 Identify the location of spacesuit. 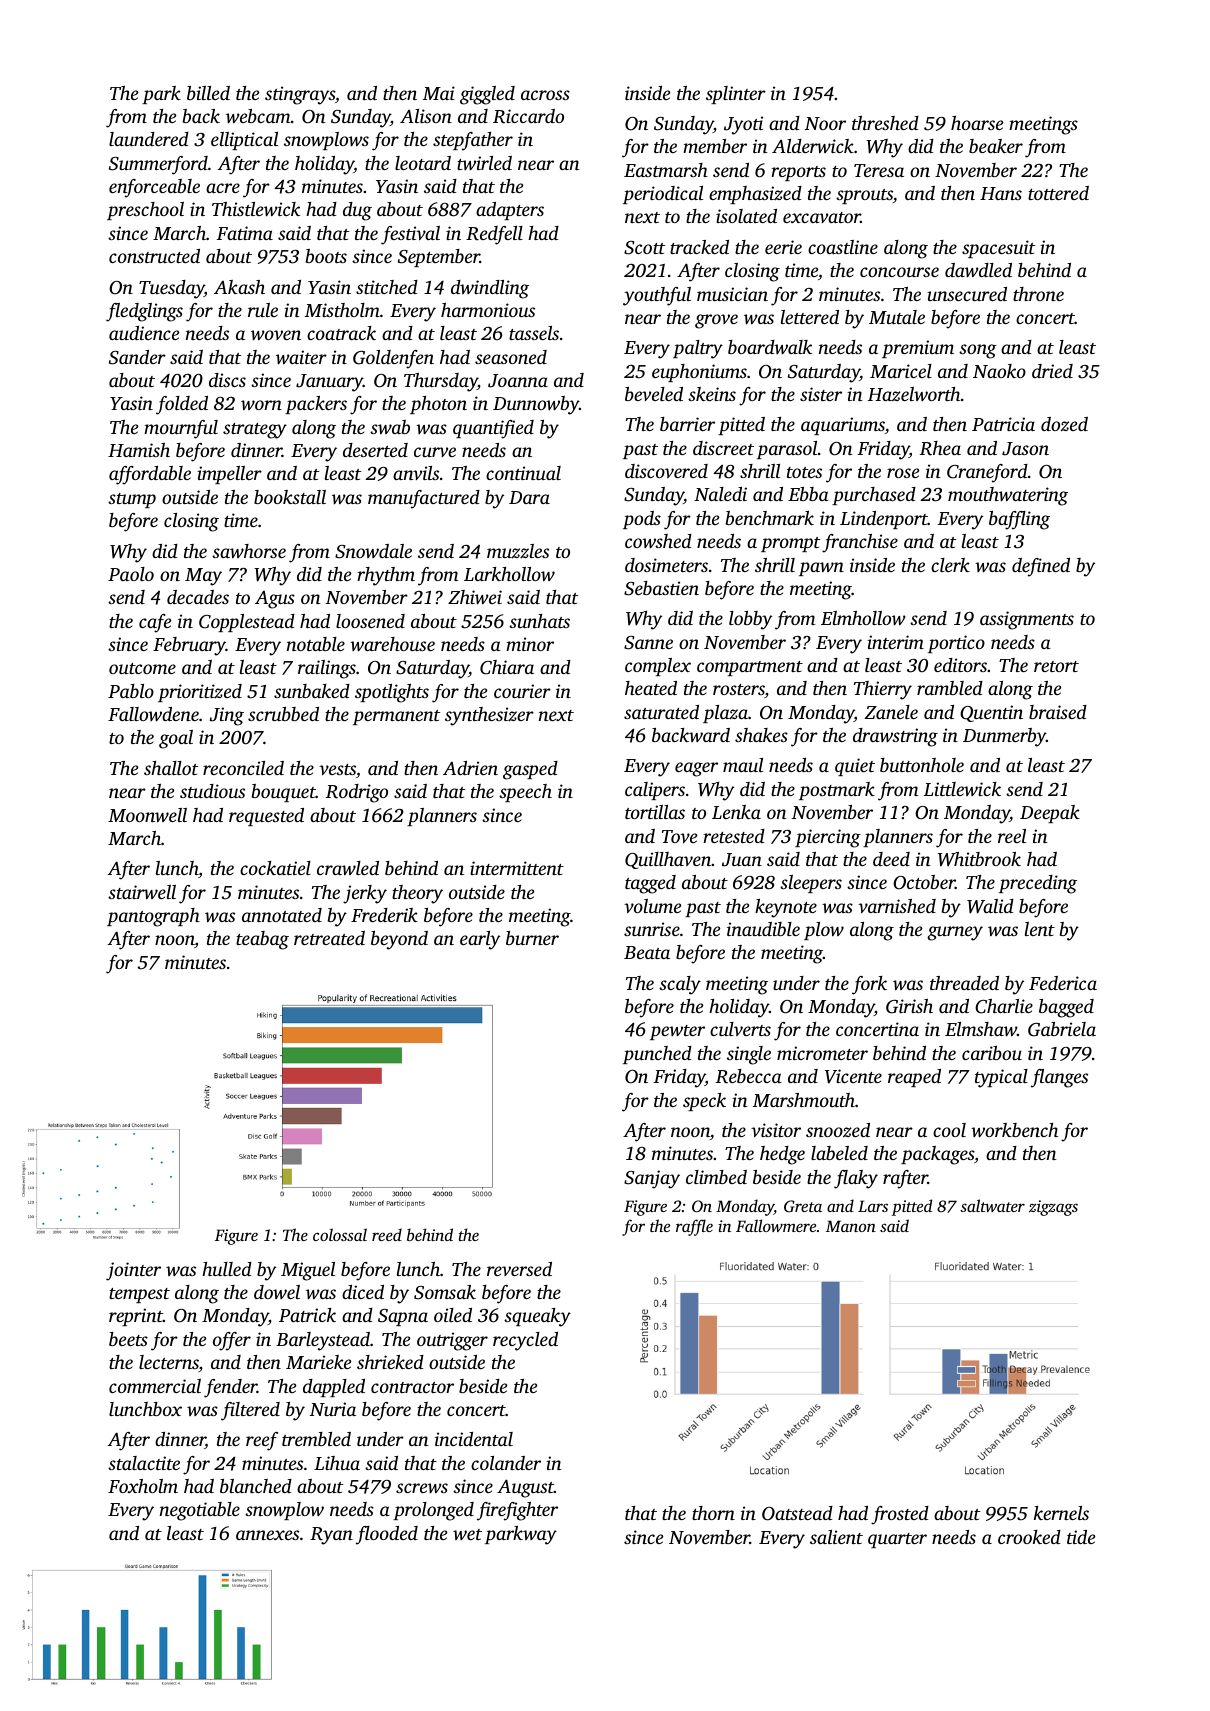
(998, 249).
